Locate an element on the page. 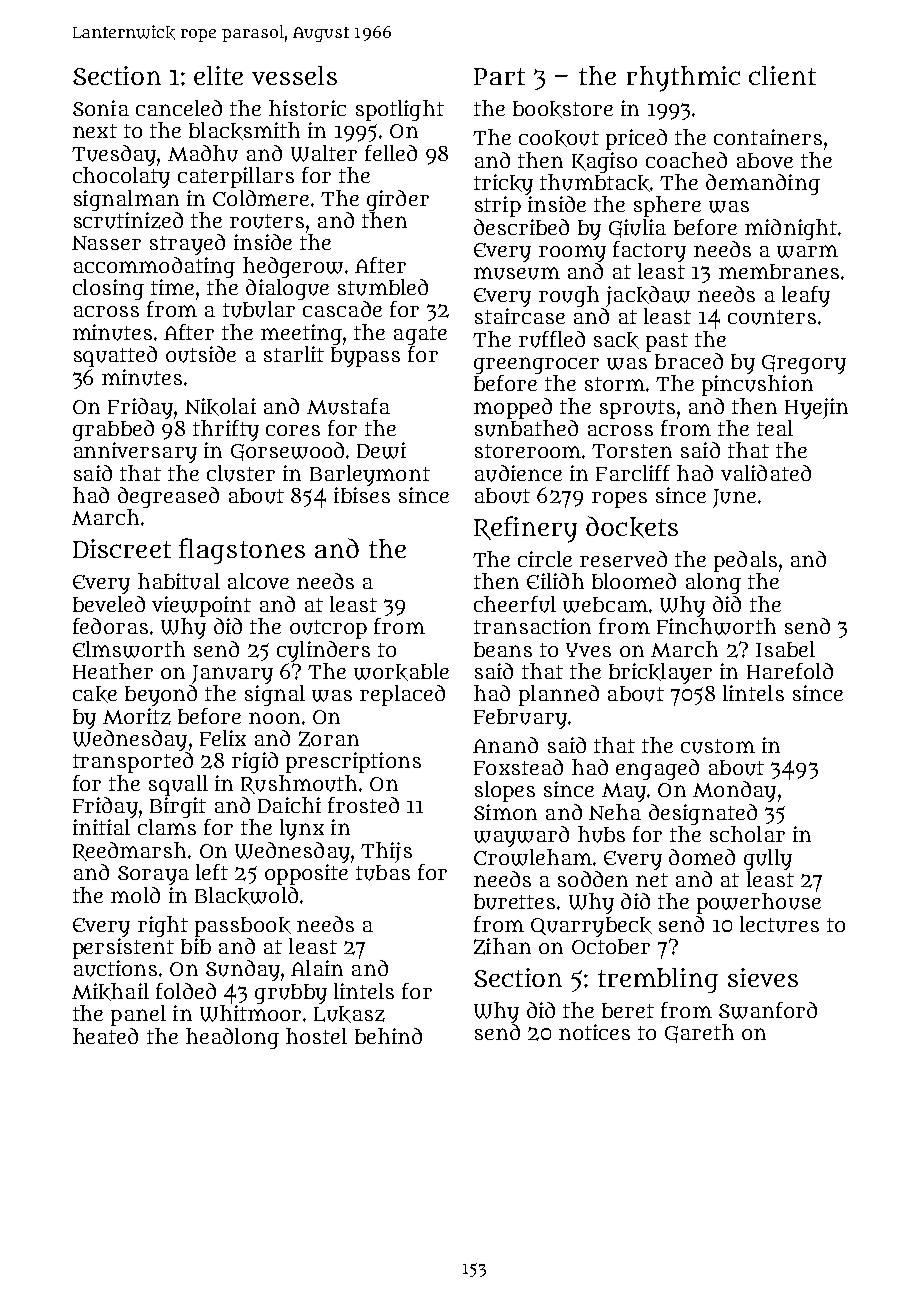 The height and width of the page is (1308, 924). validated is located at coordinates (766, 473).
